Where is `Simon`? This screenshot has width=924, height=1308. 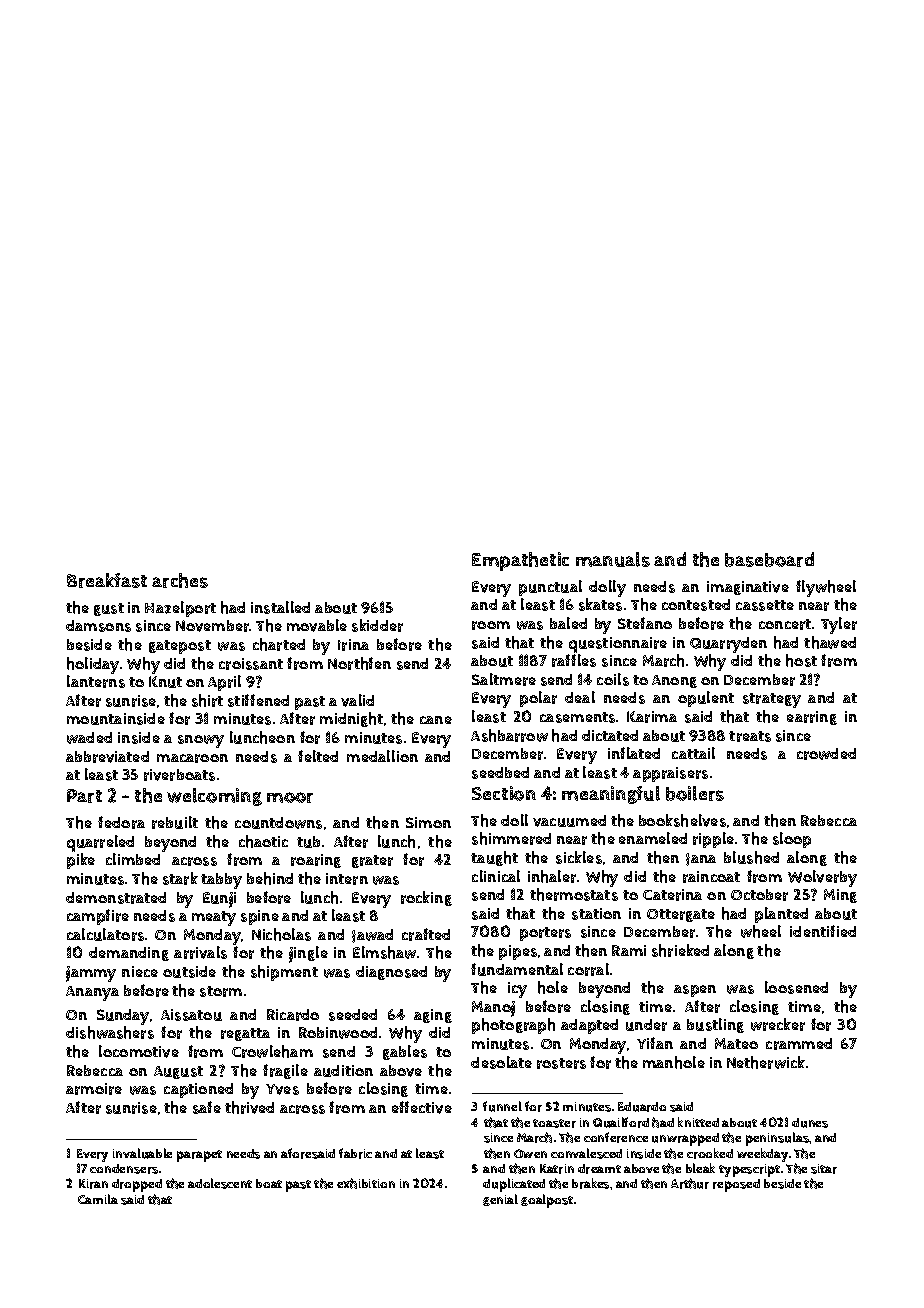 Simon is located at coordinates (428, 822).
